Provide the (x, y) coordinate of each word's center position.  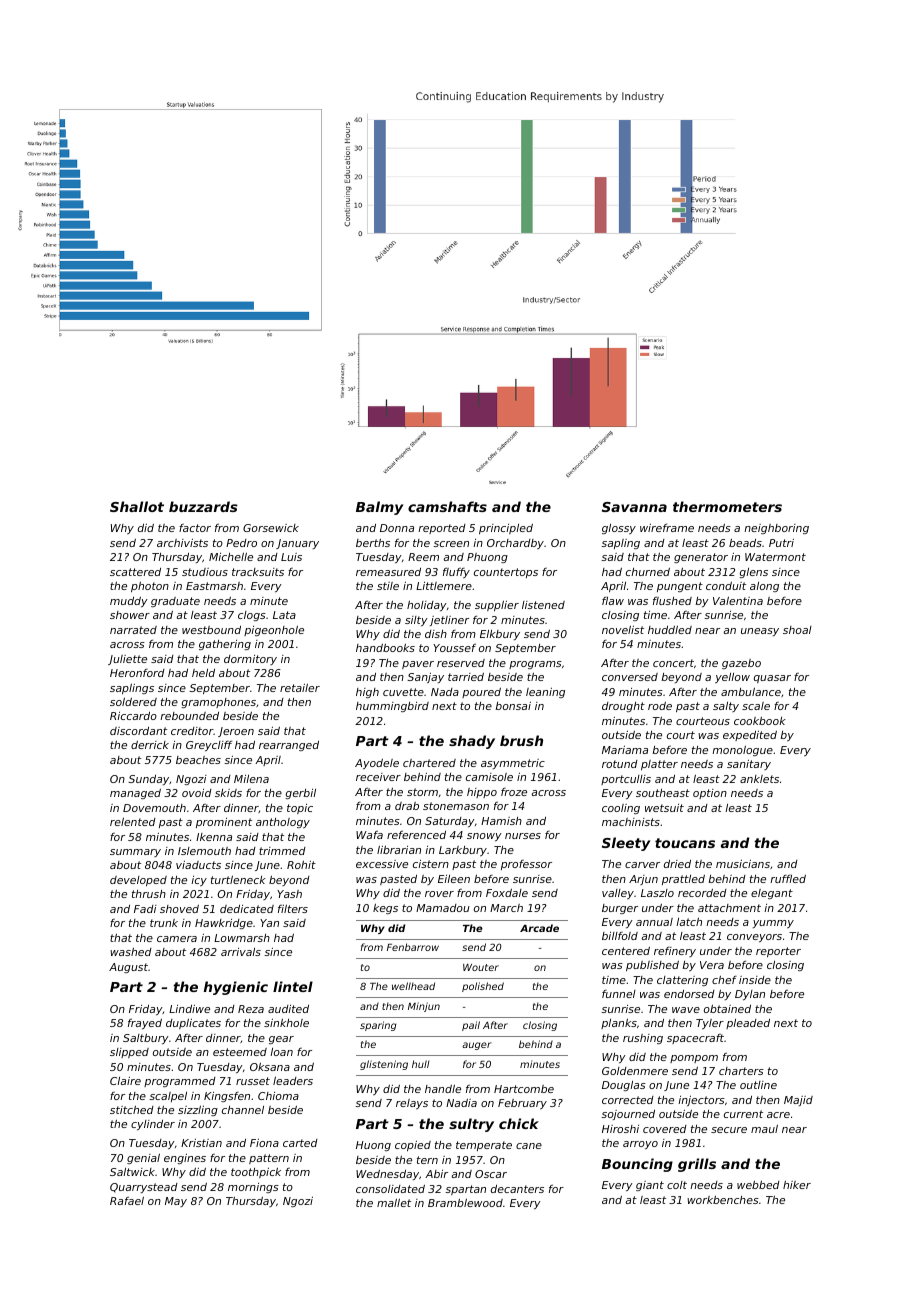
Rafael (127, 1200)
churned (648, 572)
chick (519, 1123)
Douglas (624, 1086)
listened (543, 605)
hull (421, 1064)
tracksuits (258, 572)
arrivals (241, 952)
